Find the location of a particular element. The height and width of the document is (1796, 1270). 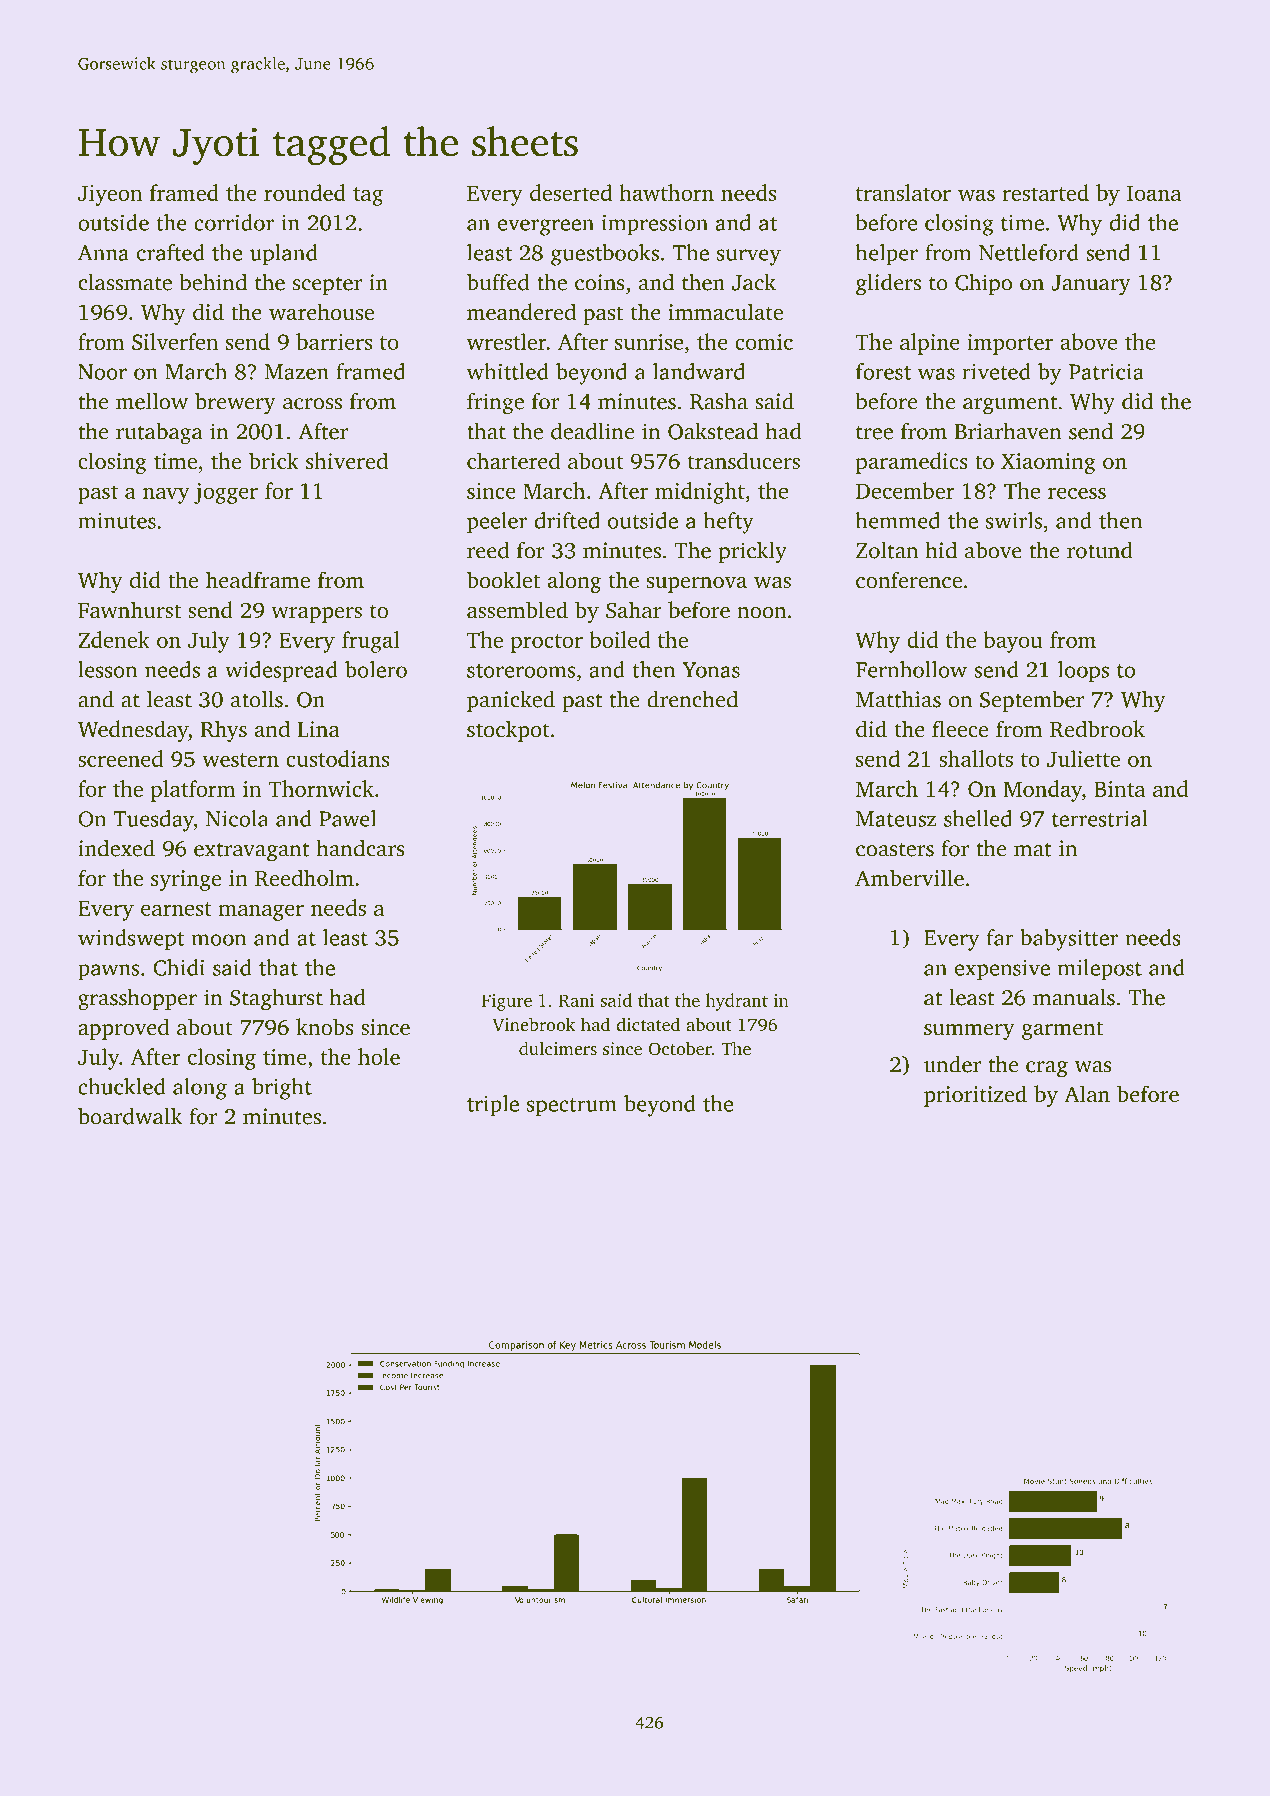

storerooms is located at coordinates (521, 671).
